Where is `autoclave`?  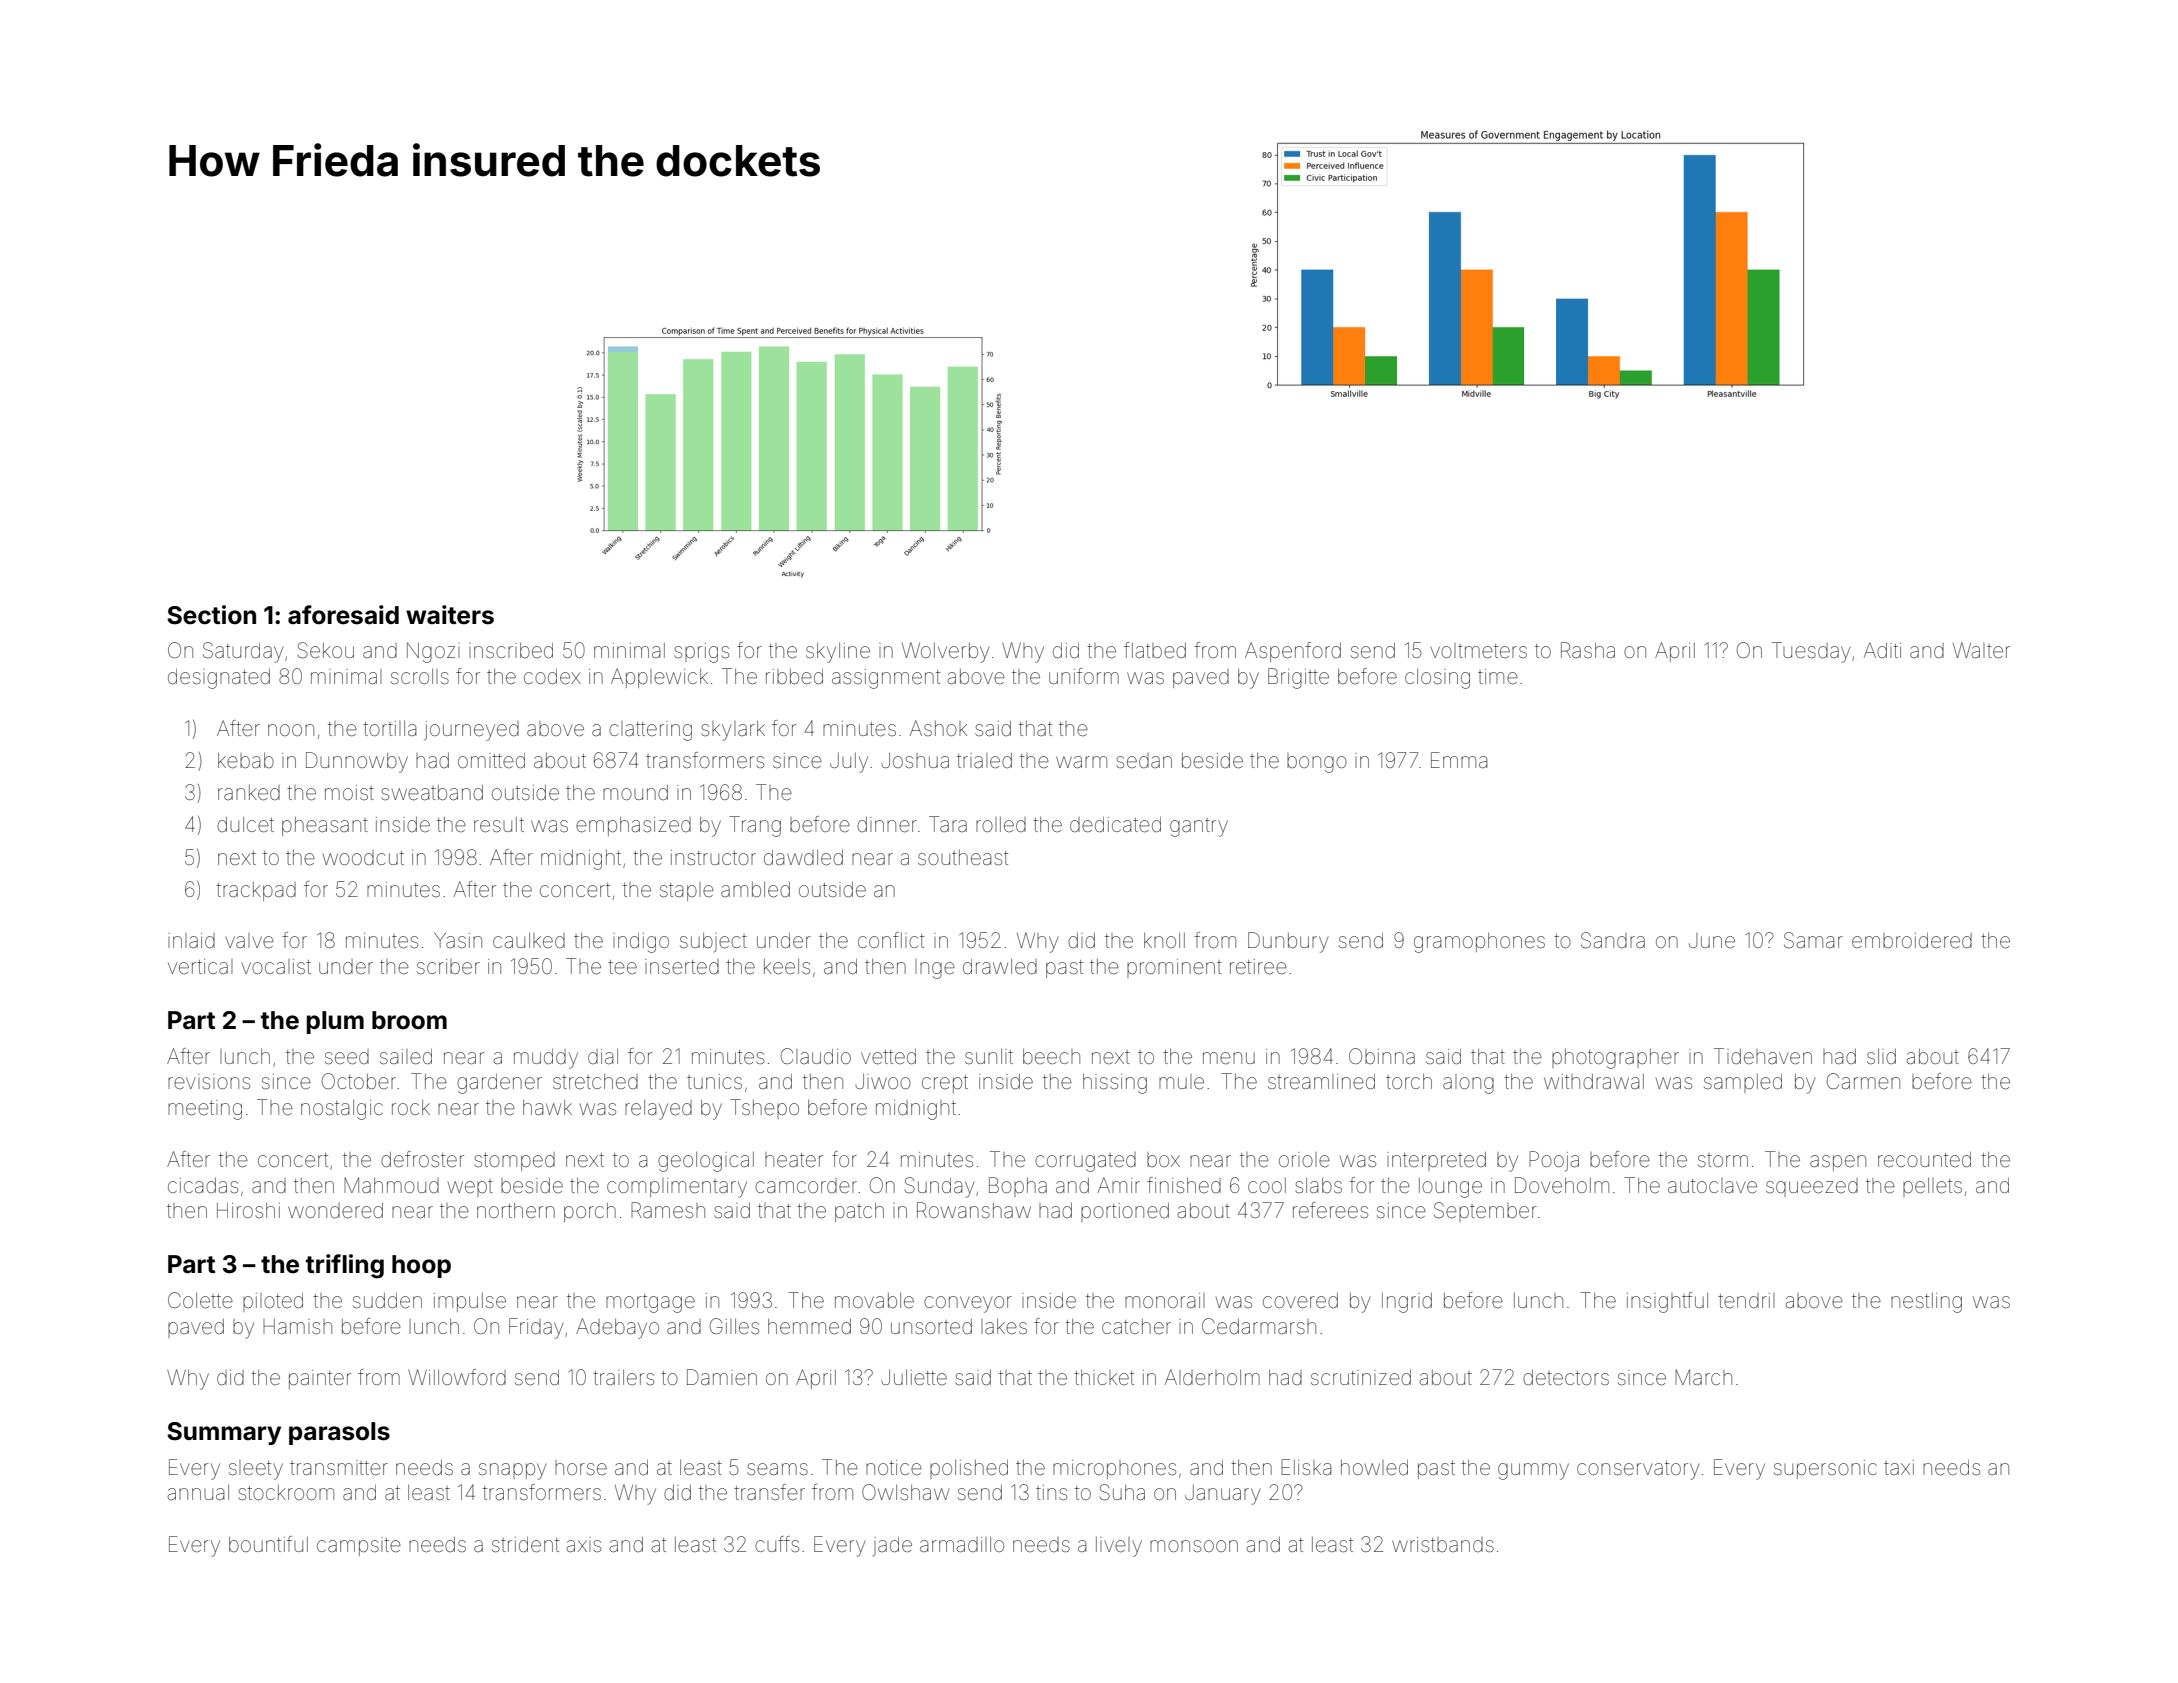 autoclave is located at coordinates (1712, 1186).
